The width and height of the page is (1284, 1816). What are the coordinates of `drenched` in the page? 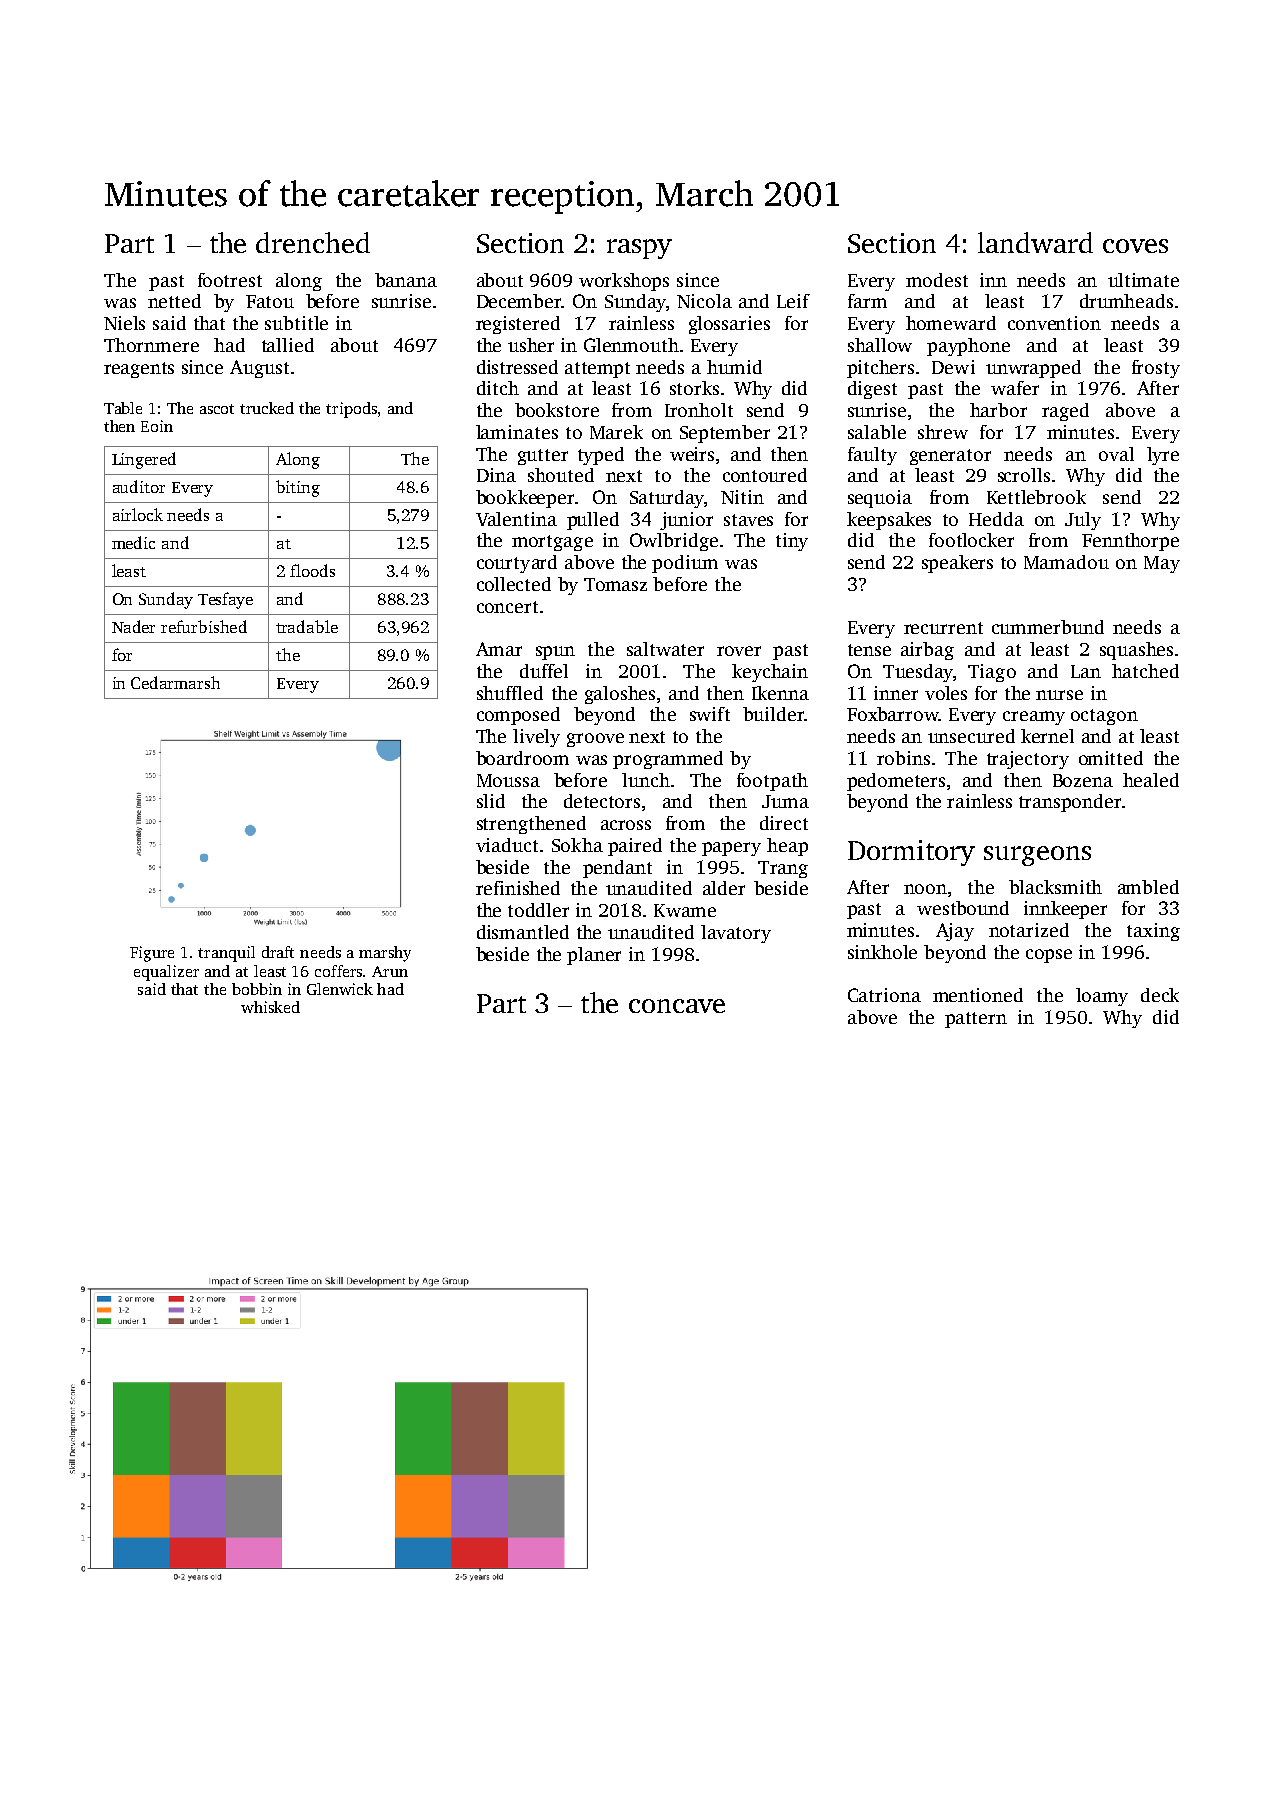 It's located at (313, 242).
